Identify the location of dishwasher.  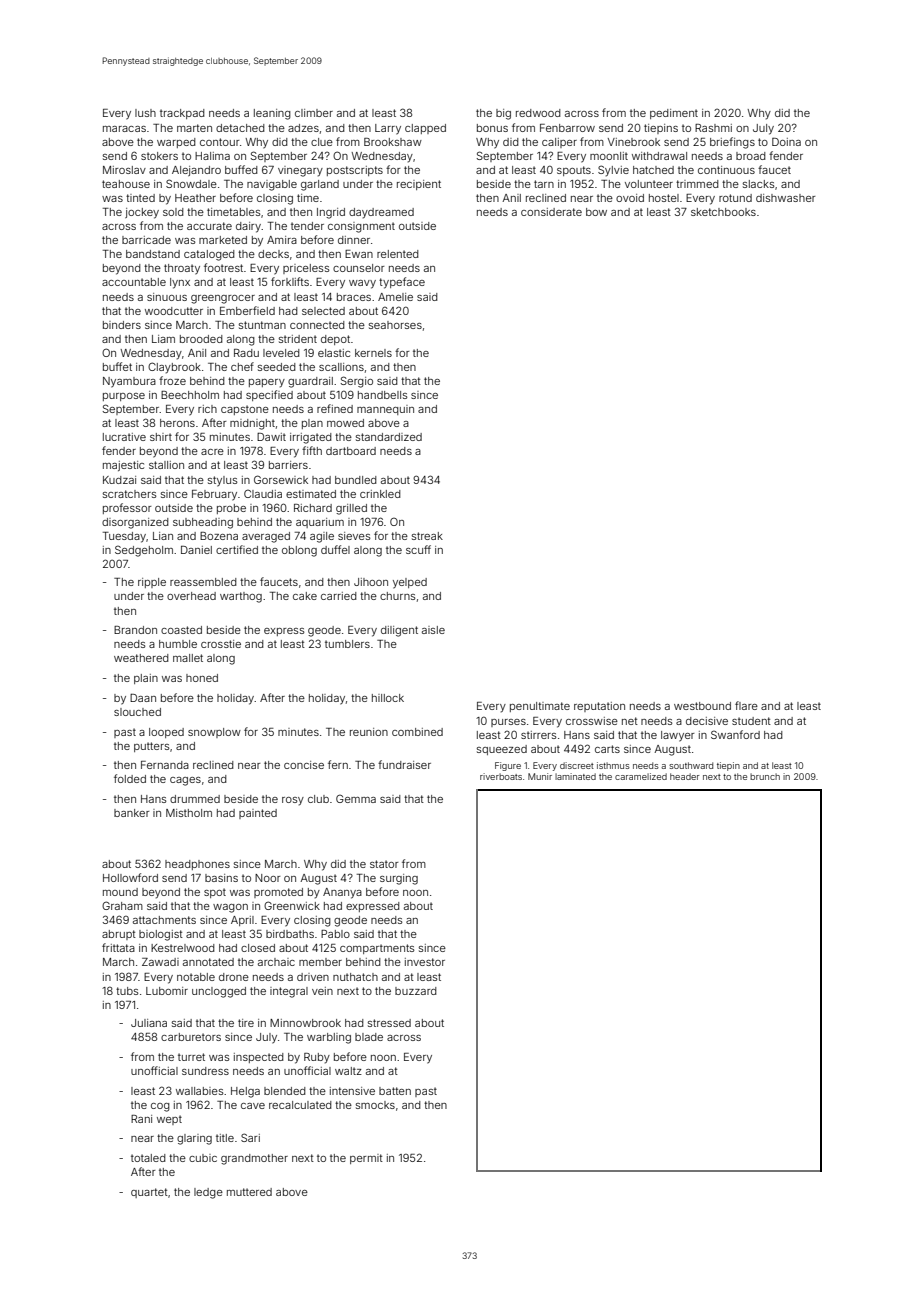
(785, 198).
